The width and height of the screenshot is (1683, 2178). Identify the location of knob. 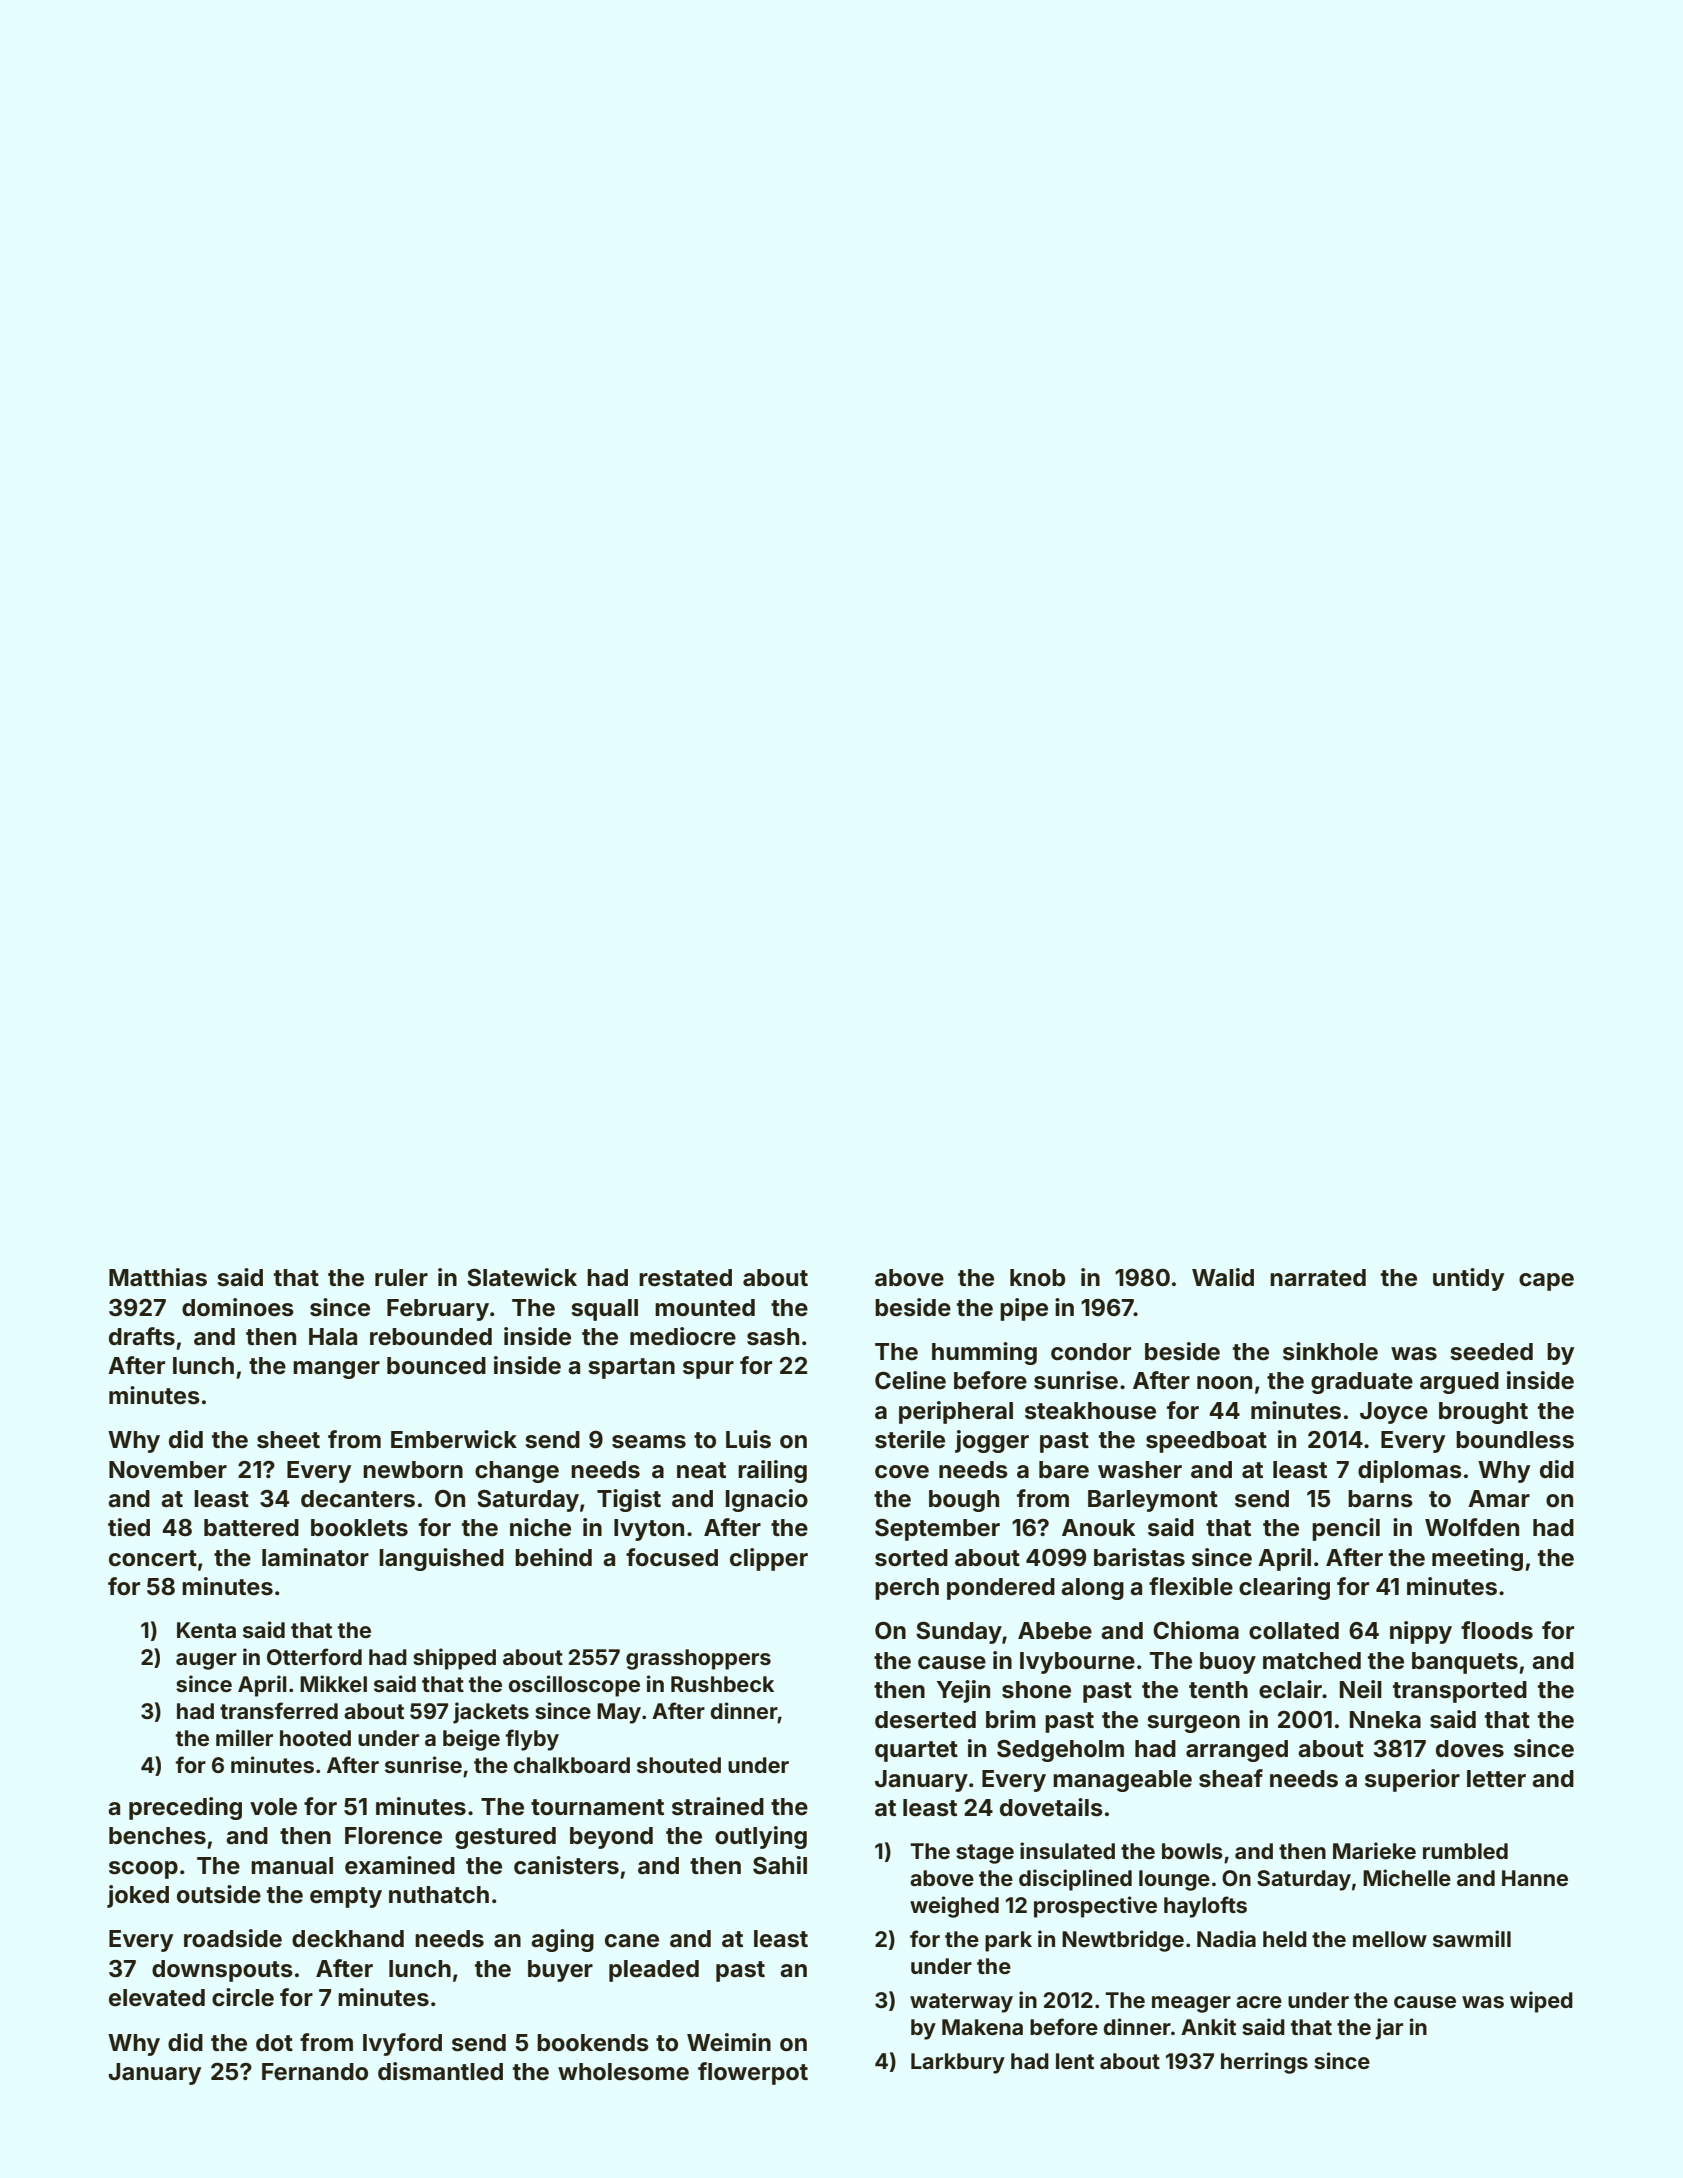
(1037, 1278).
